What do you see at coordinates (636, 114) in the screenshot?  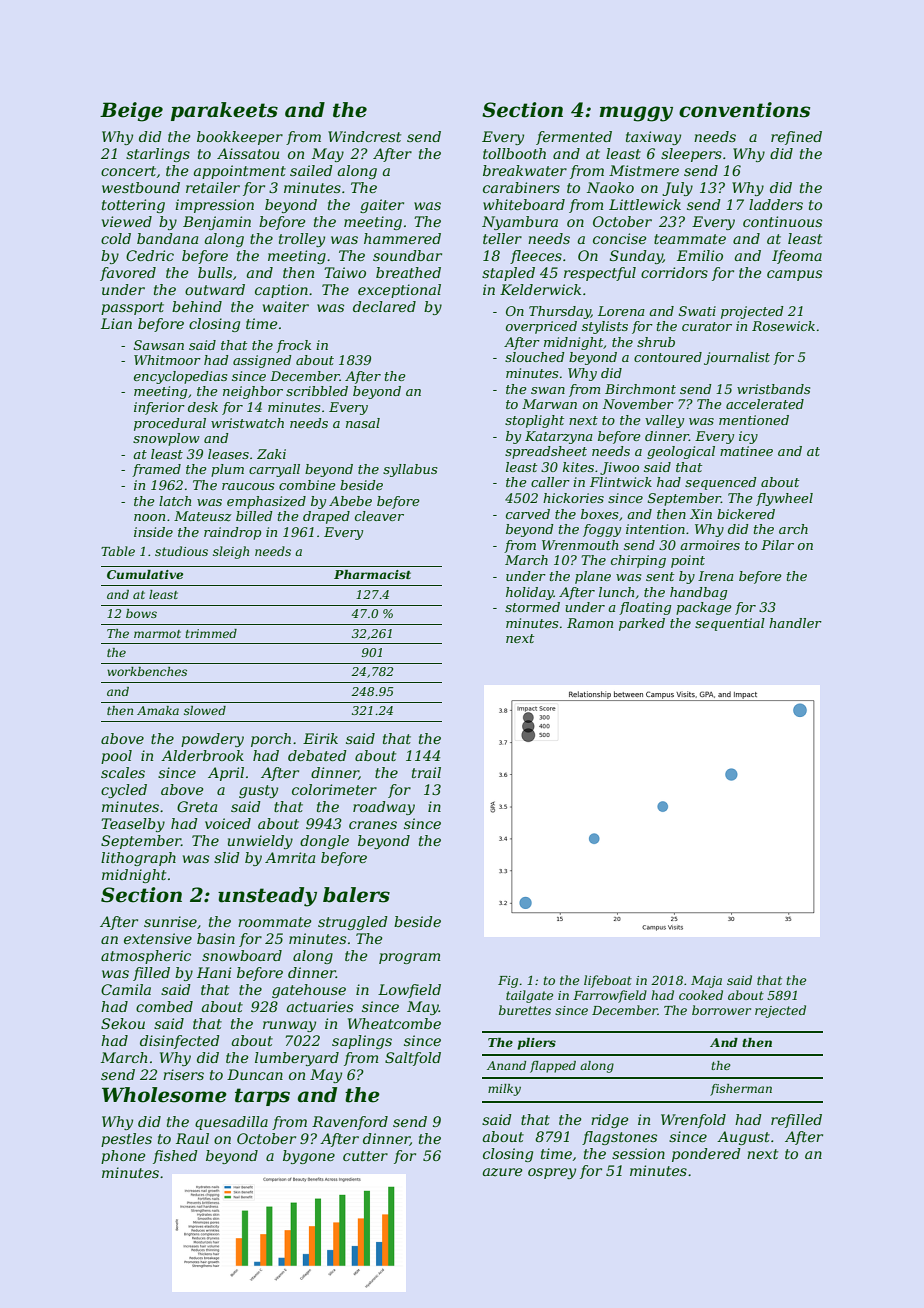 I see `muggy` at bounding box center [636, 114].
